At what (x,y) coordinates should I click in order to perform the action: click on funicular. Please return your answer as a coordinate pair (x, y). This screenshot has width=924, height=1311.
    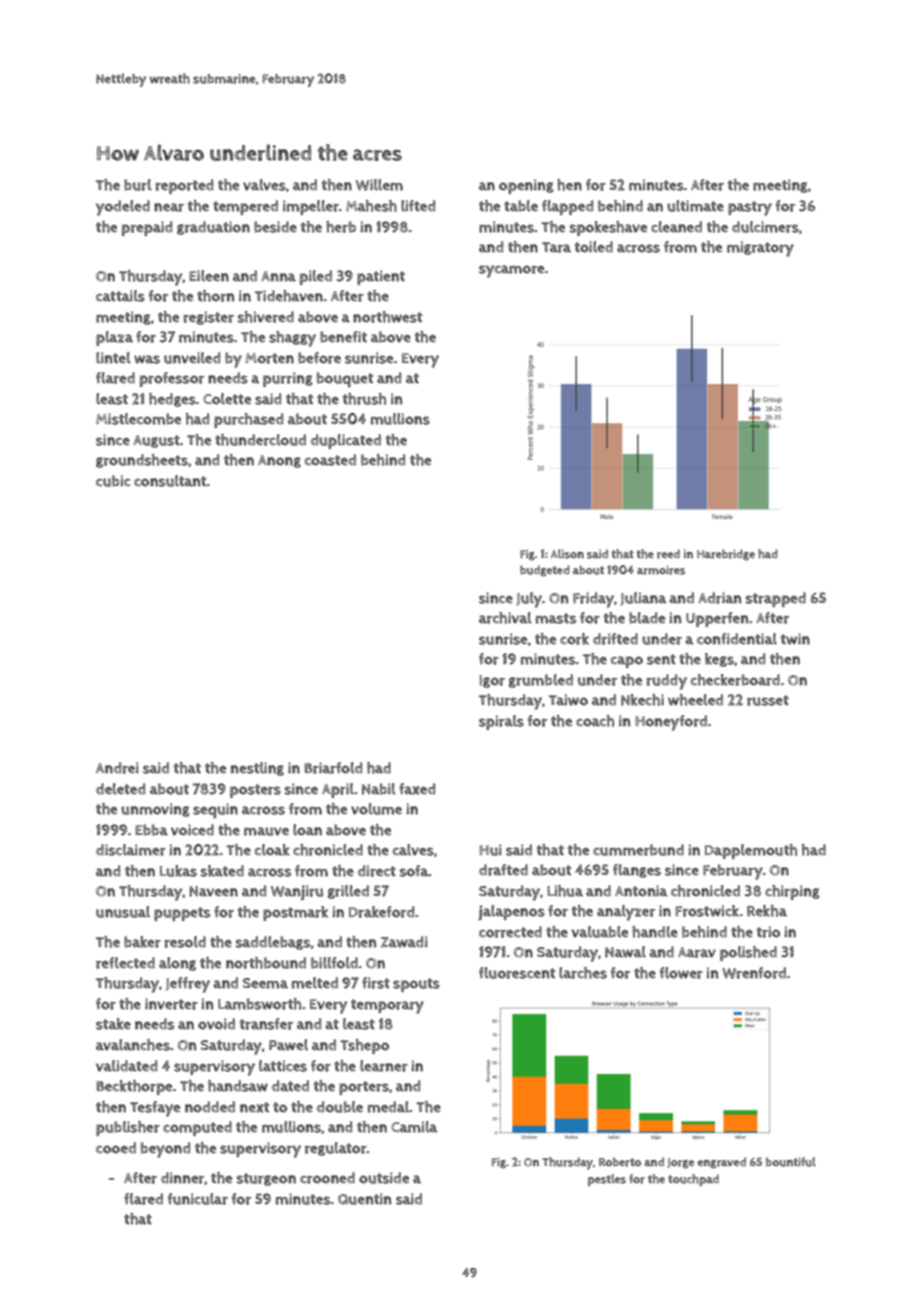
    Looking at the image, I should click on (198, 1199).
